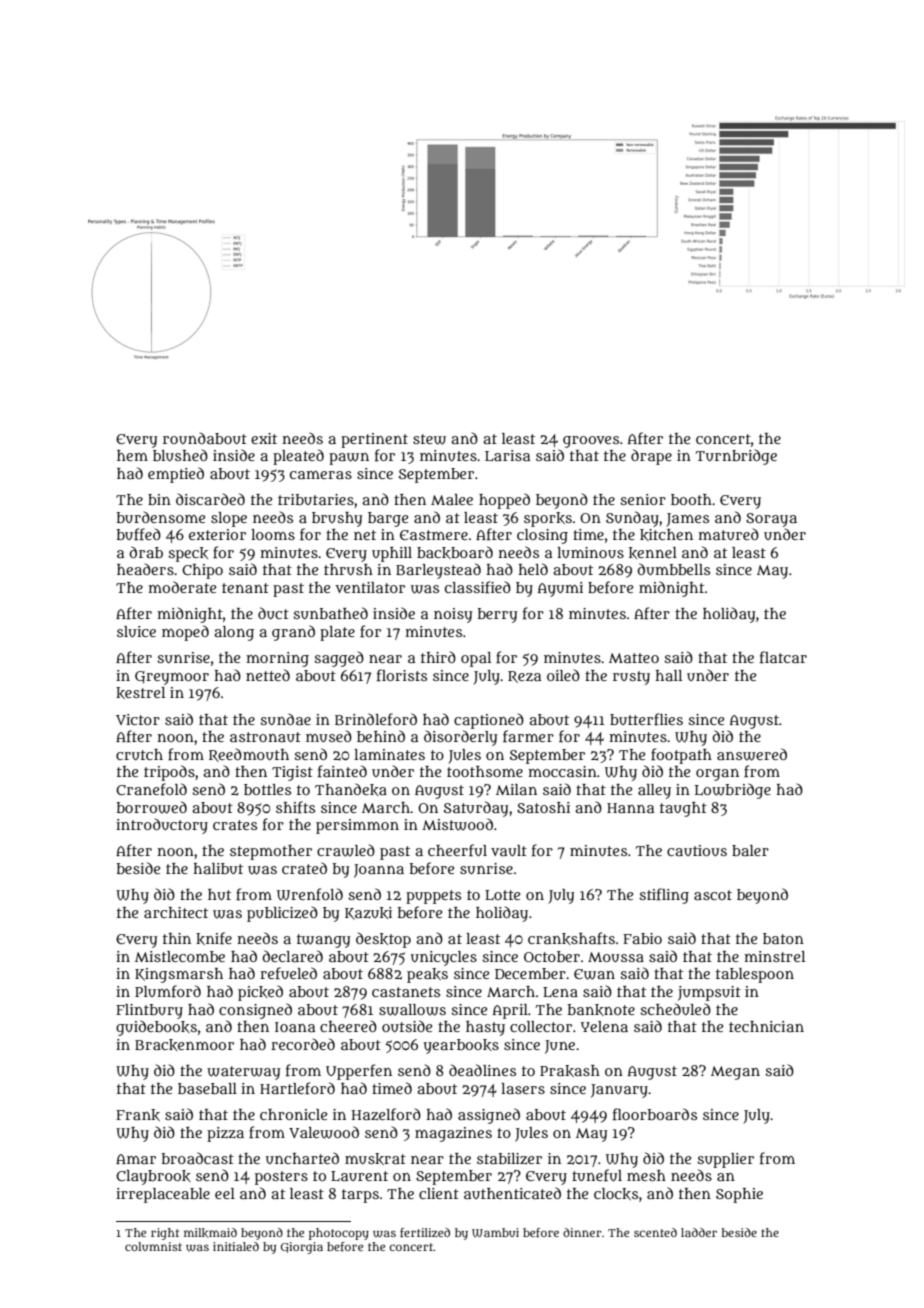 This screenshot has width=924, height=1308. What do you see at coordinates (302, 1248) in the screenshot?
I see `Giorgia` at bounding box center [302, 1248].
